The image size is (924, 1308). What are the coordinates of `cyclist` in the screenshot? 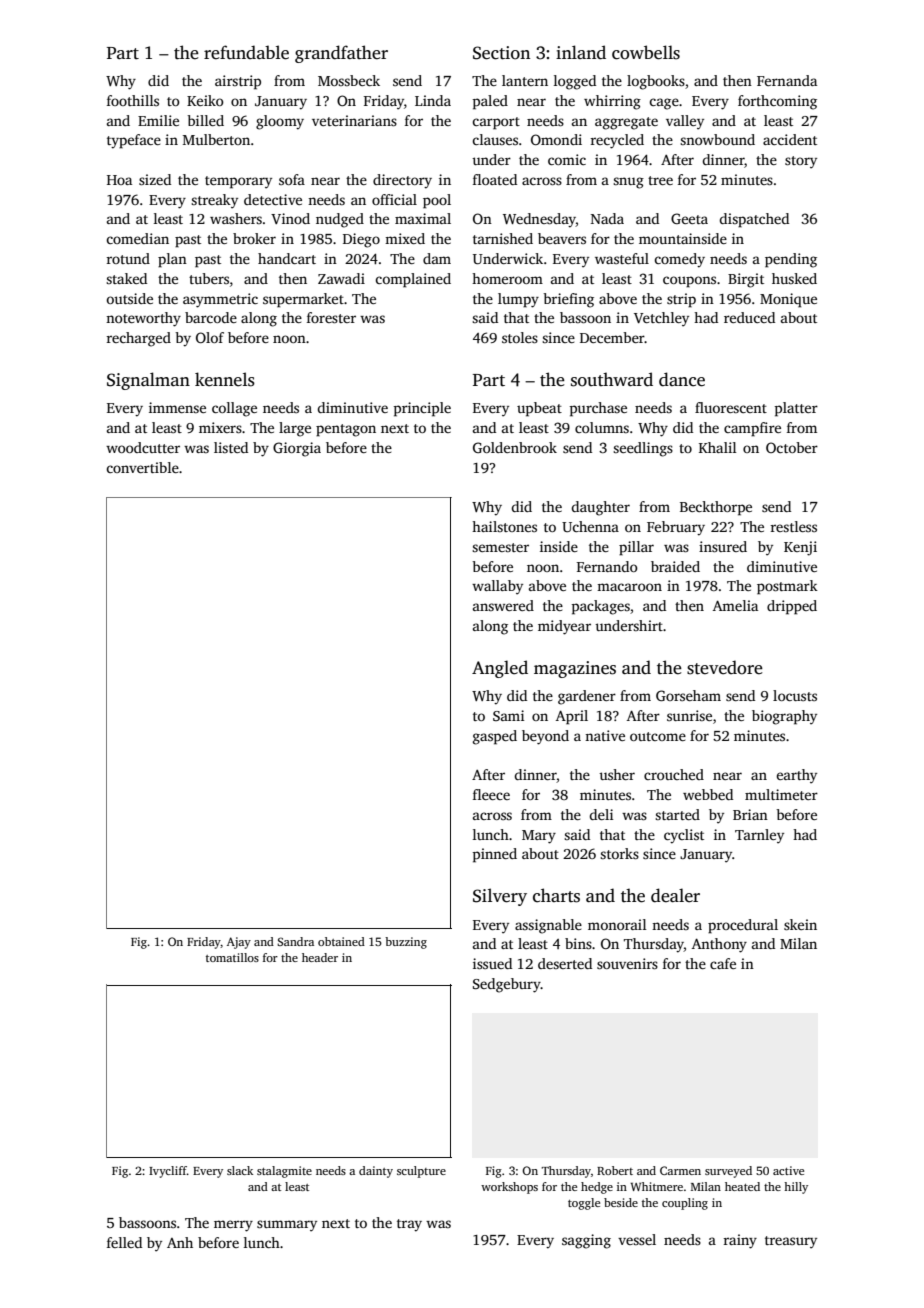 It's located at (684, 836).
